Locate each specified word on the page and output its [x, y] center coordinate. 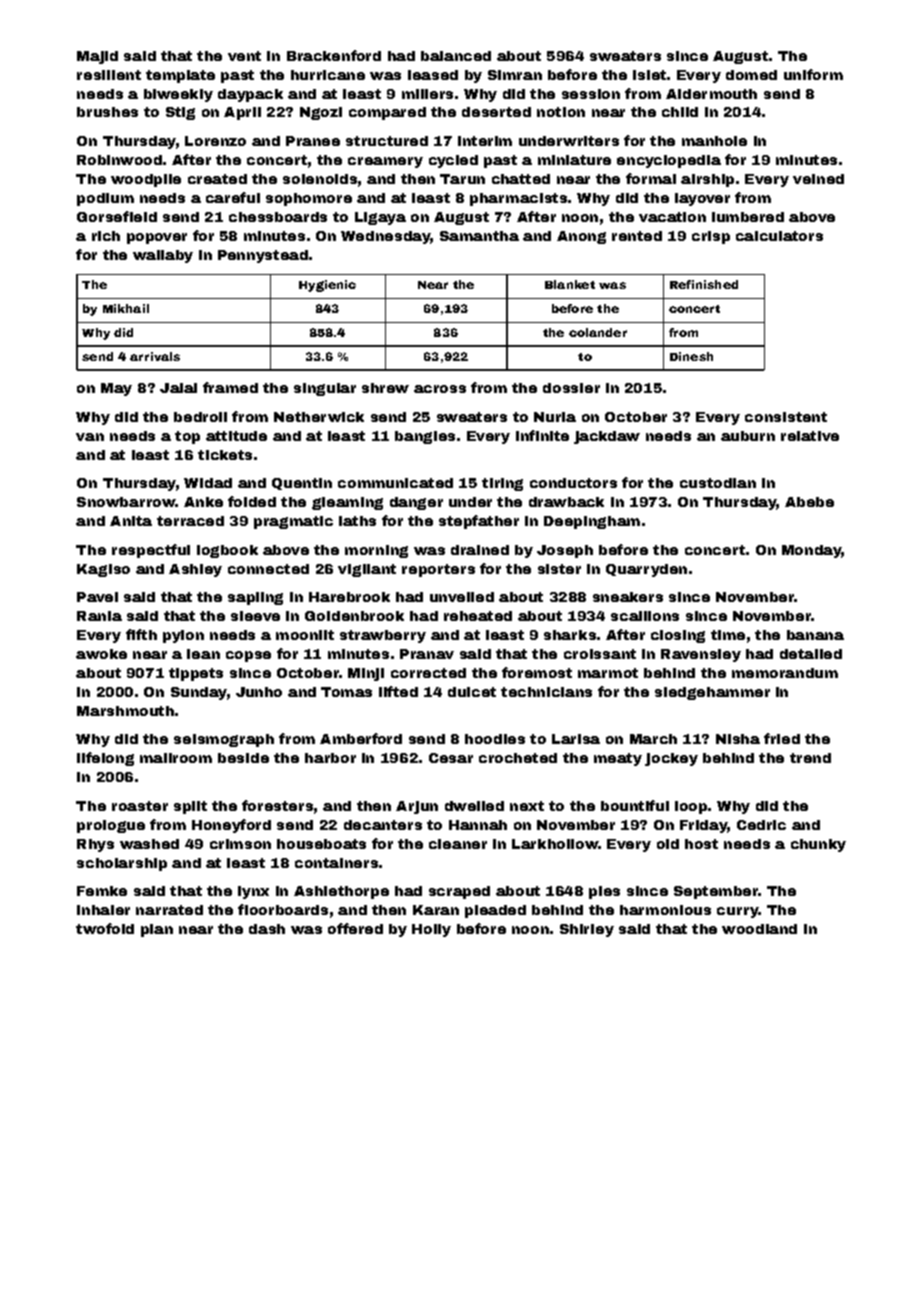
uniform [813, 74]
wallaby [163, 256]
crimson [240, 844]
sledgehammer [712, 693]
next [527, 806]
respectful [151, 551]
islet [649, 75]
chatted [521, 179]
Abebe [809, 502]
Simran [515, 75]
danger [416, 503]
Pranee [313, 141]
